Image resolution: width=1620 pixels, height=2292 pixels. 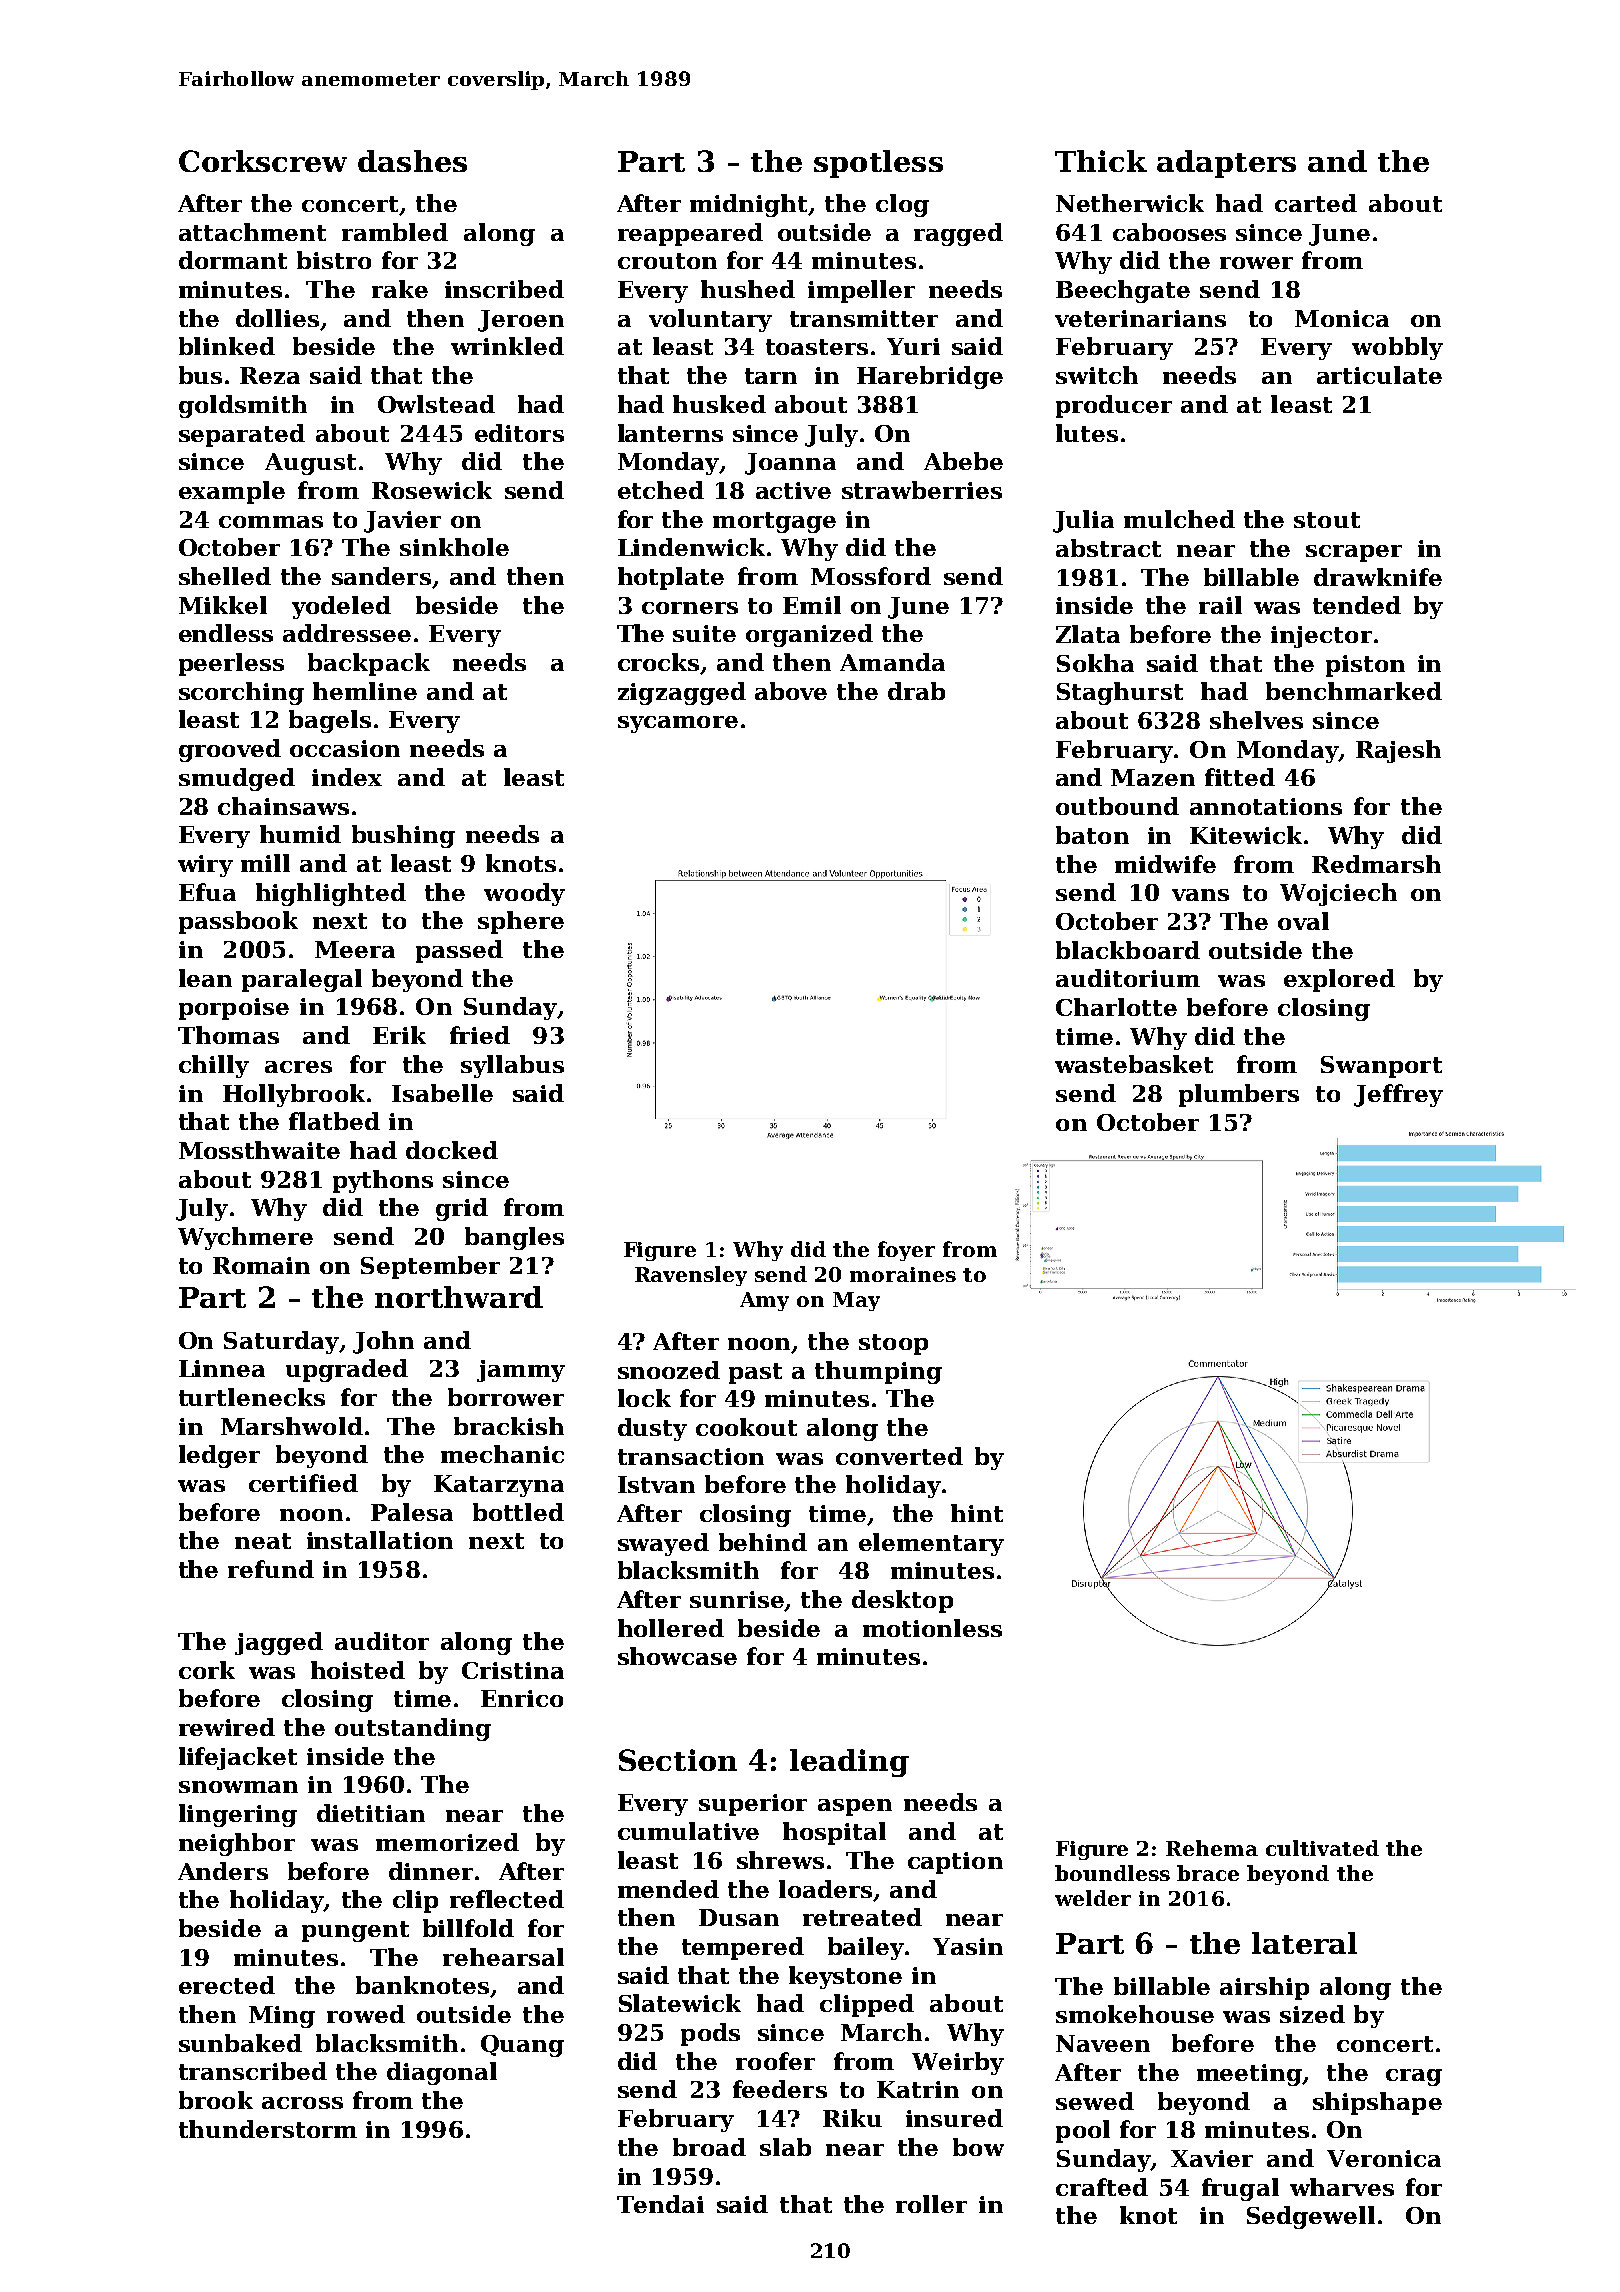 What do you see at coordinates (459, 951) in the screenshot?
I see `passed` at bounding box center [459, 951].
